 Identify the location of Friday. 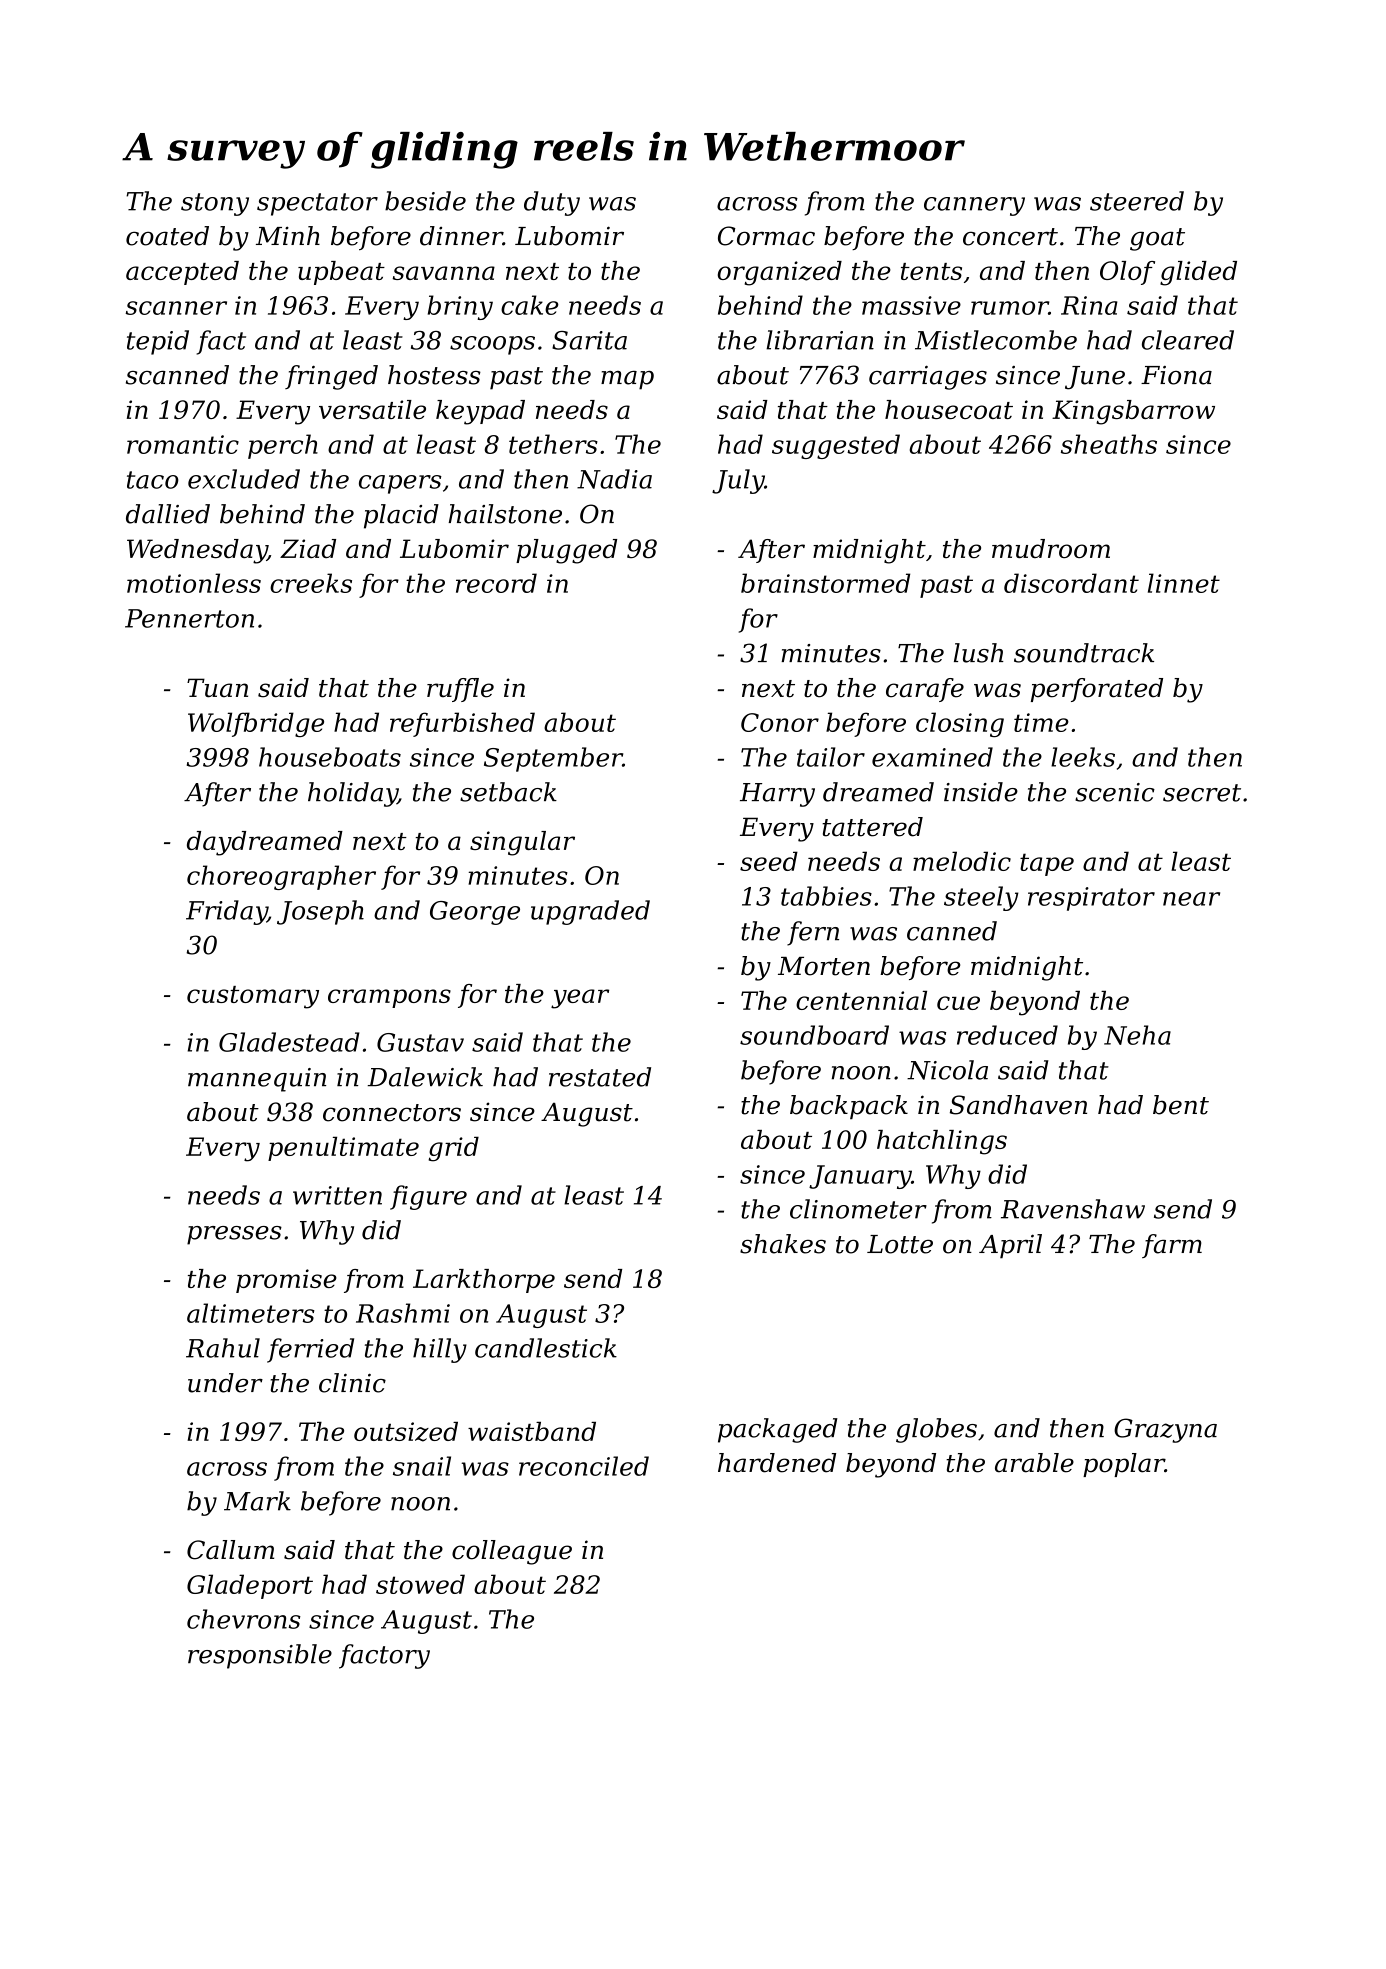
(226, 912).
